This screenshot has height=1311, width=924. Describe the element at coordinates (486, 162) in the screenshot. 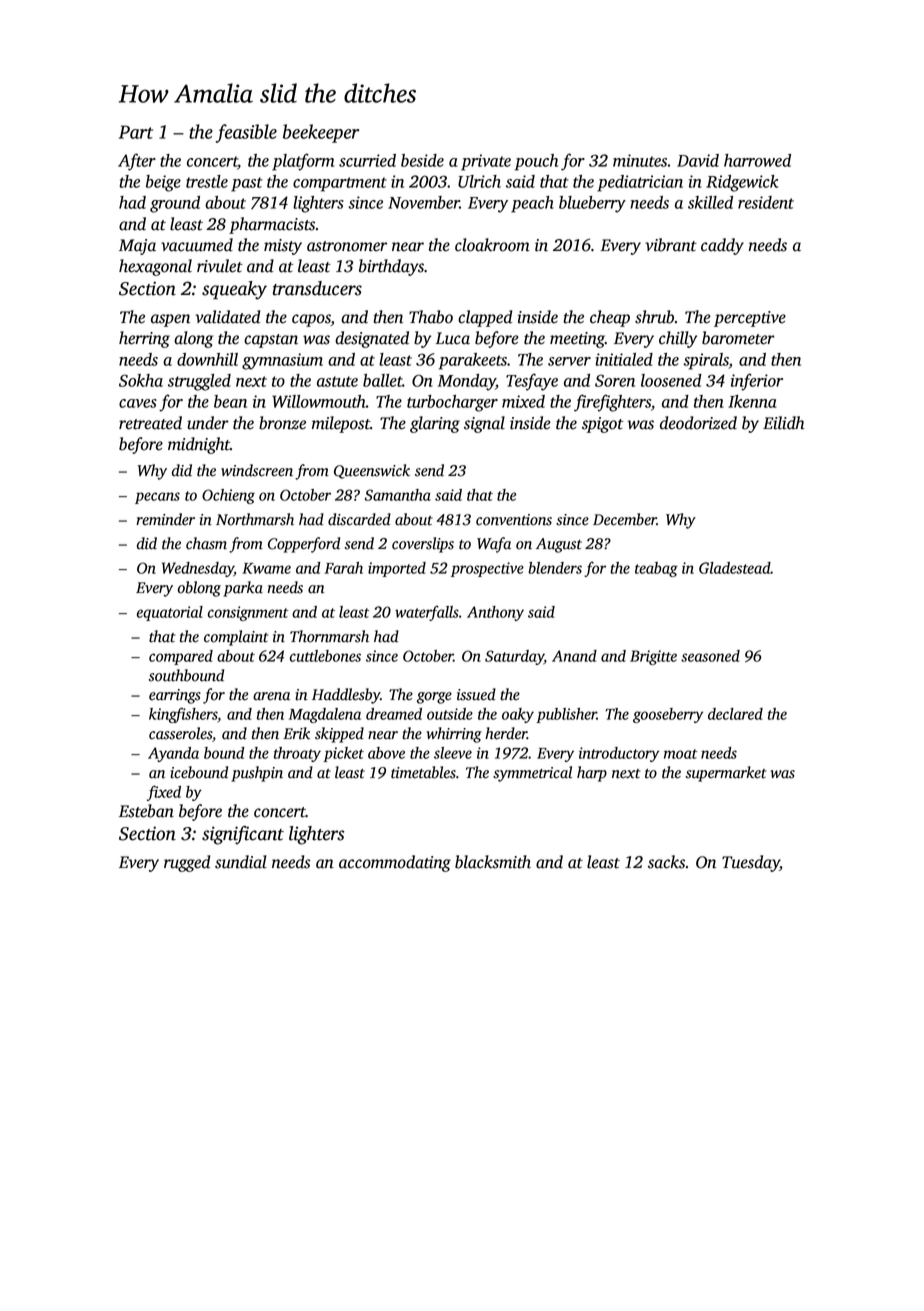

I see `private` at that location.
